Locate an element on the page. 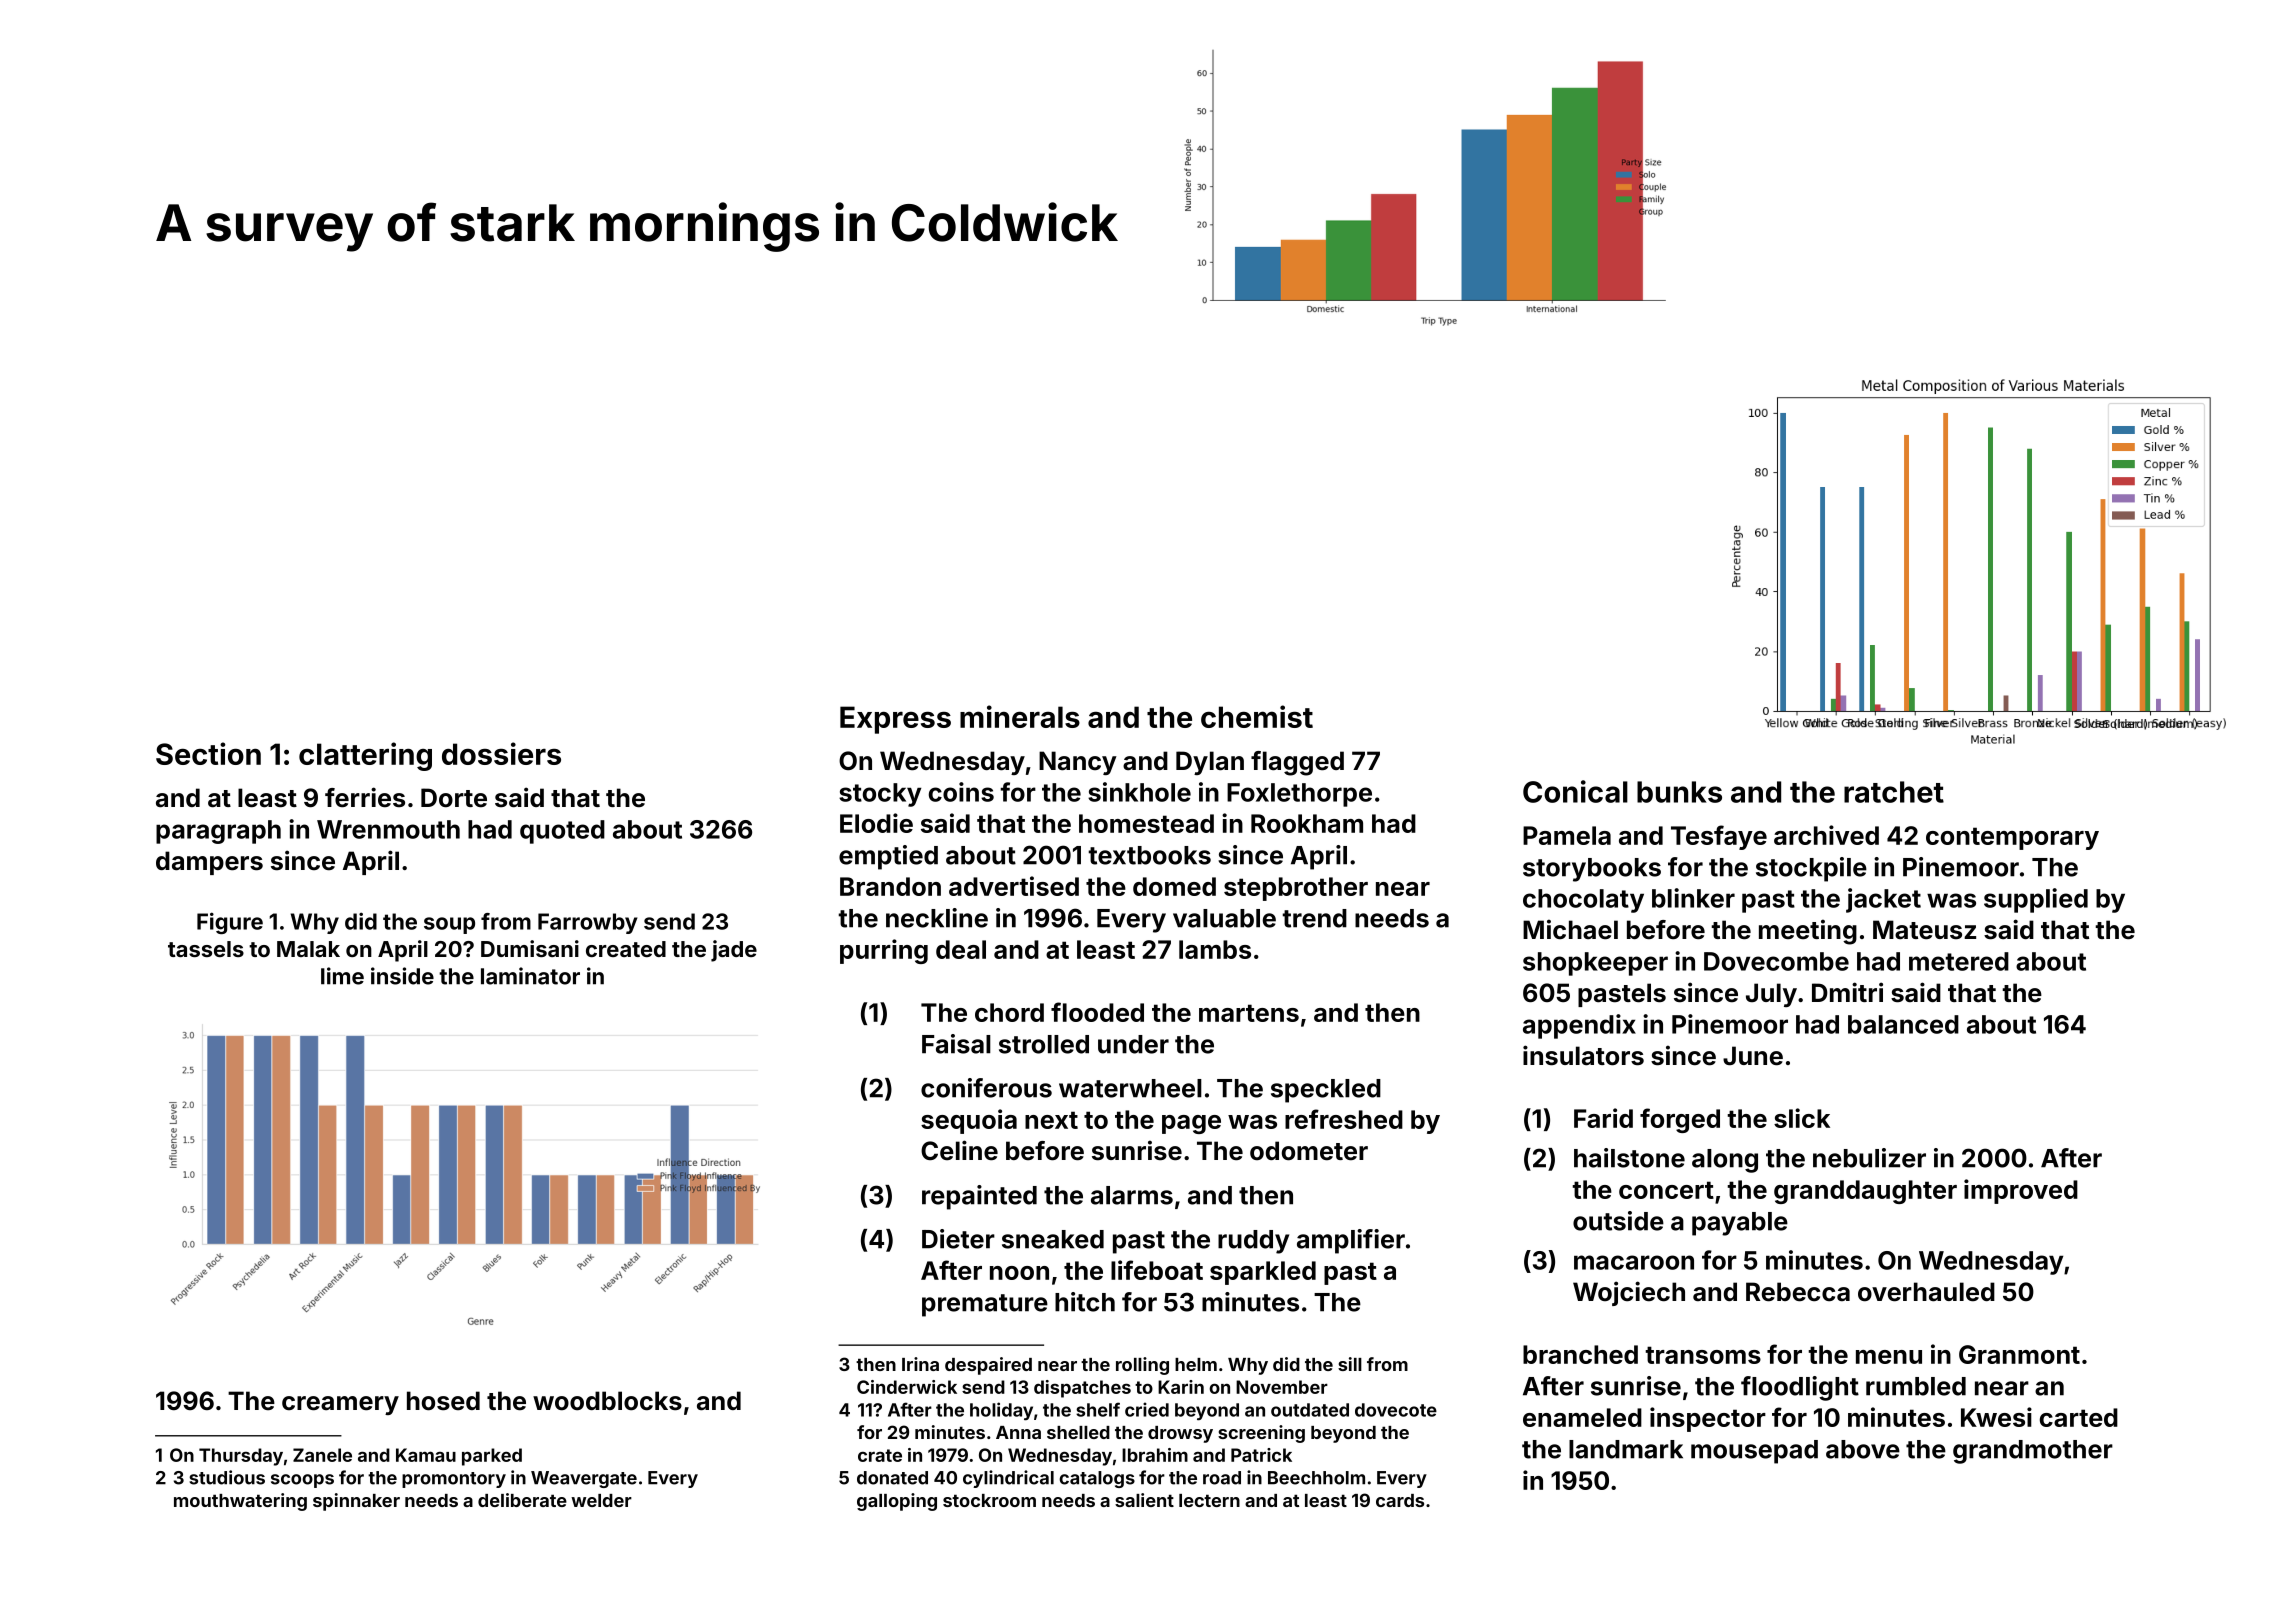 This document has height=1620, width=2292. floodlight is located at coordinates (1800, 1388).
